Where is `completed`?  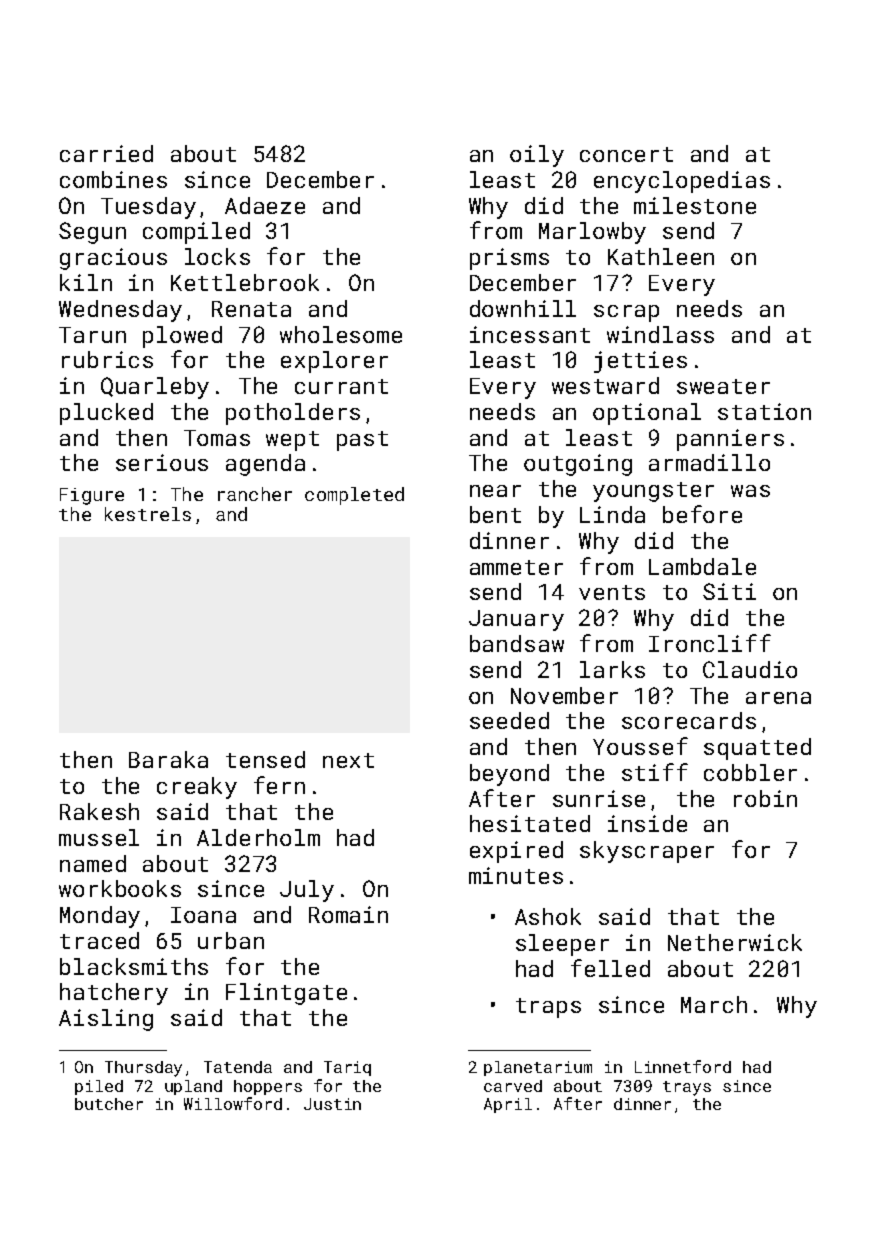
completed is located at coordinates (354, 496).
